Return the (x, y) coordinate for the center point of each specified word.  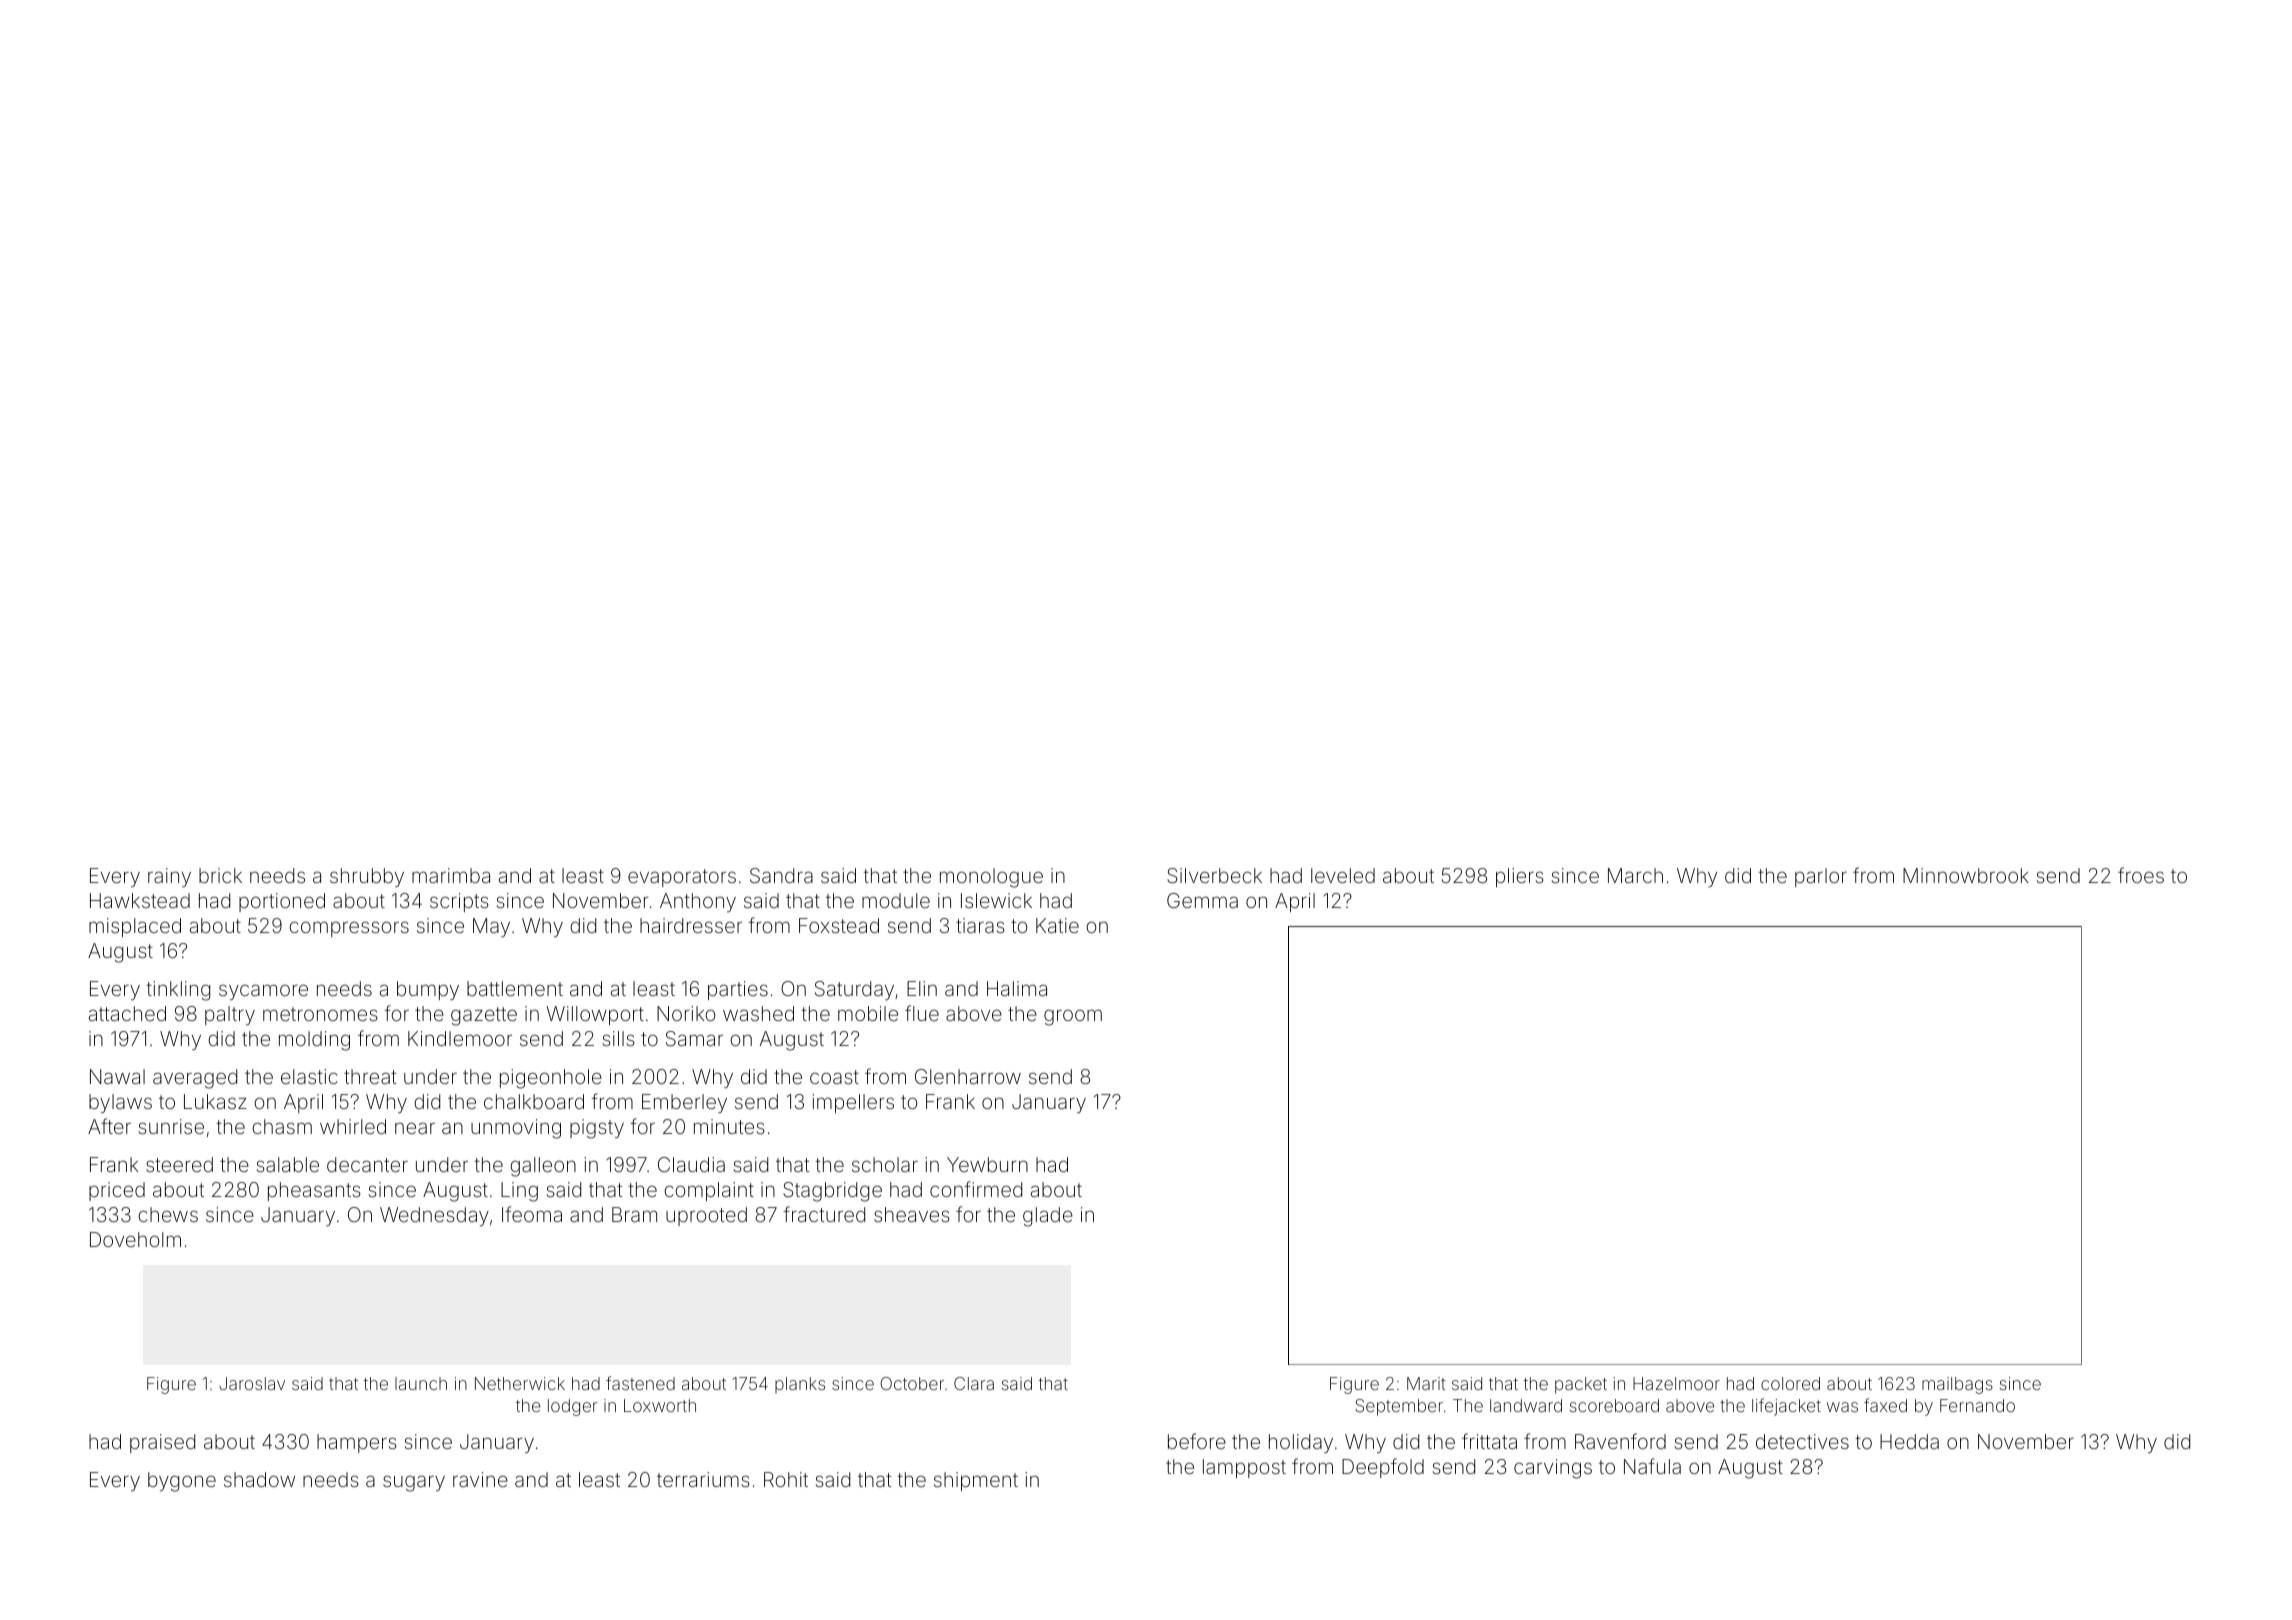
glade (1048, 1217)
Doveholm (135, 1239)
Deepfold (1383, 1468)
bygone (182, 1482)
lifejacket (1786, 1407)
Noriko (686, 1013)
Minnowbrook (1966, 875)
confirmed (976, 1189)
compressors (349, 929)
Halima (1017, 988)
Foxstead (839, 925)
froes (2141, 875)
